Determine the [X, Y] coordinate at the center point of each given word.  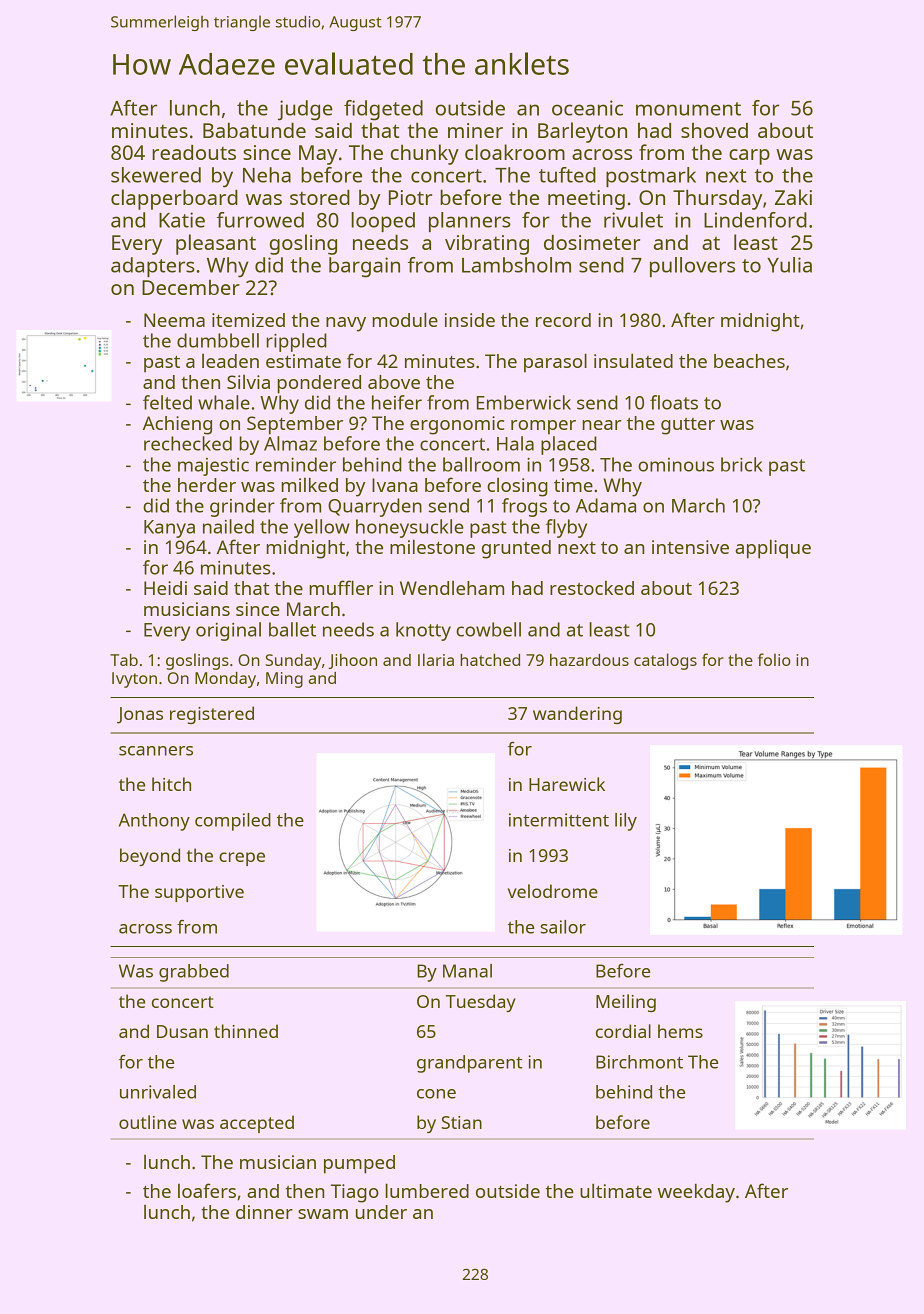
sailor [563, 927]
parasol [555, 363]
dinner [264, 1212]
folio [774, 659]
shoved [714, 130]
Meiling [626, 1003]
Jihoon [352, 661]
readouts [194, 152]
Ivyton [134, 680]
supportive [199, 893]
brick [741, 464]
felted [167, 402]
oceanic [587, 108]
